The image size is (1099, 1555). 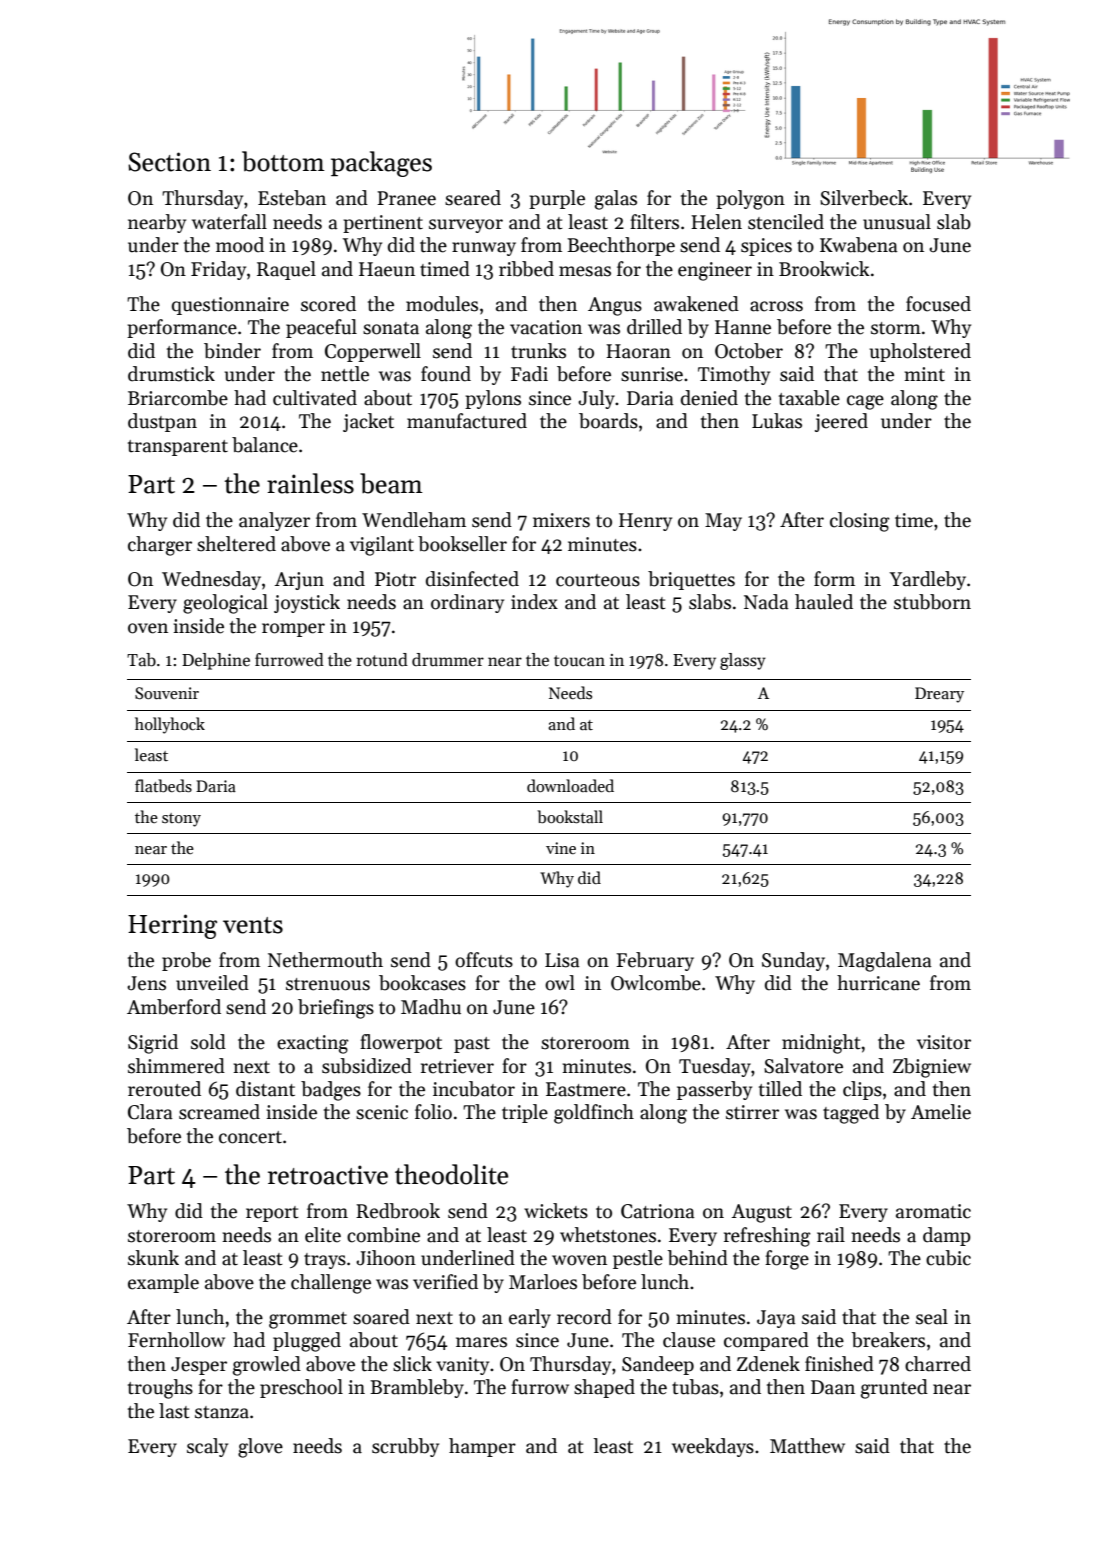 I want to click on mood, so click(x=240, y=245).
